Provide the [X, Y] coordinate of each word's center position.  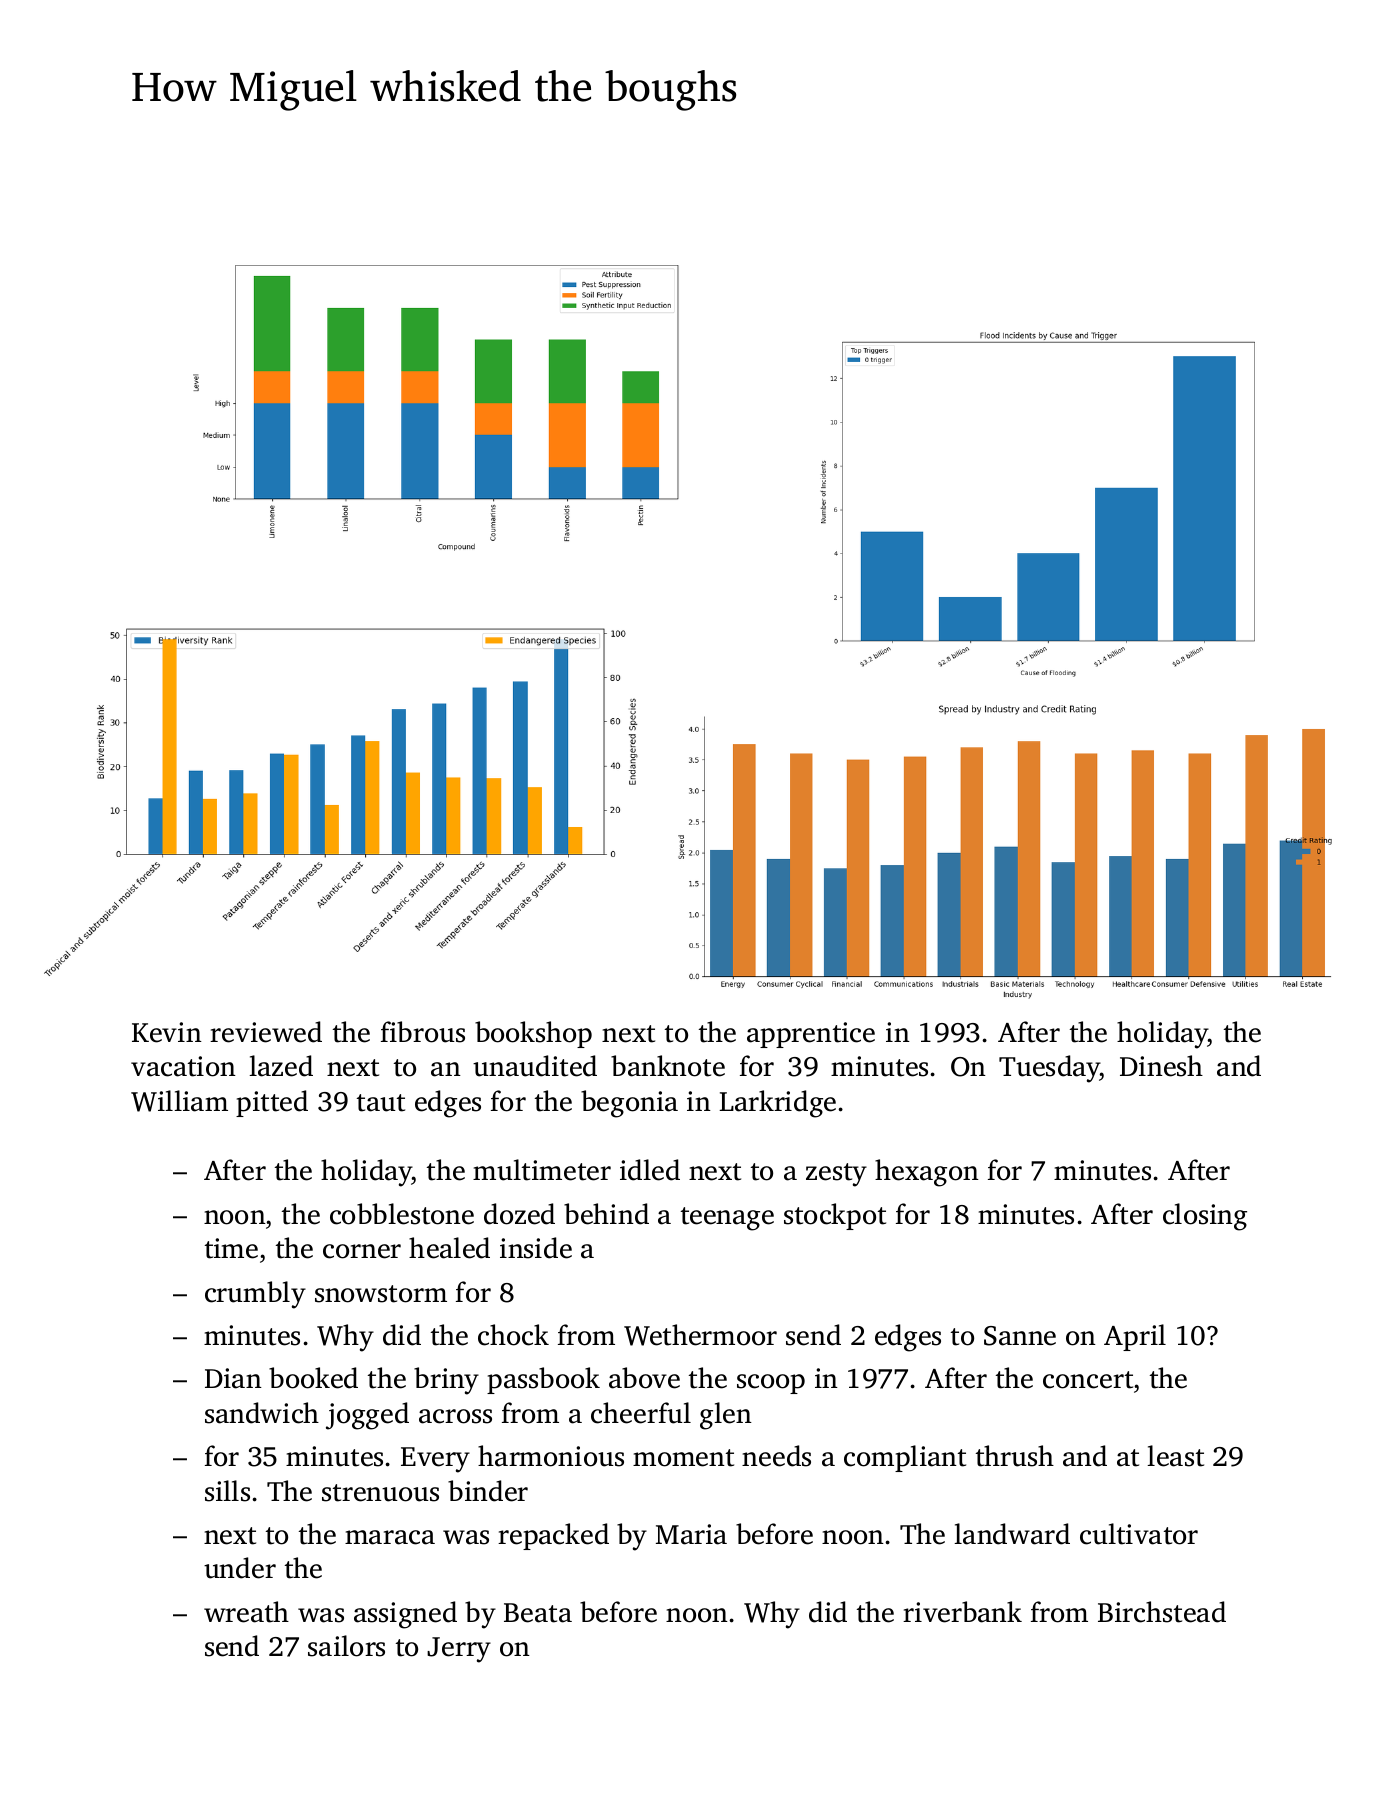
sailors [346, 1646]
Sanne [1020, 1336]
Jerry [459, 1650]
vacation [183, 1066]
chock [513, 1335]
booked [313, 1378]
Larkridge [777, 1104]
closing [1205, 1217]
